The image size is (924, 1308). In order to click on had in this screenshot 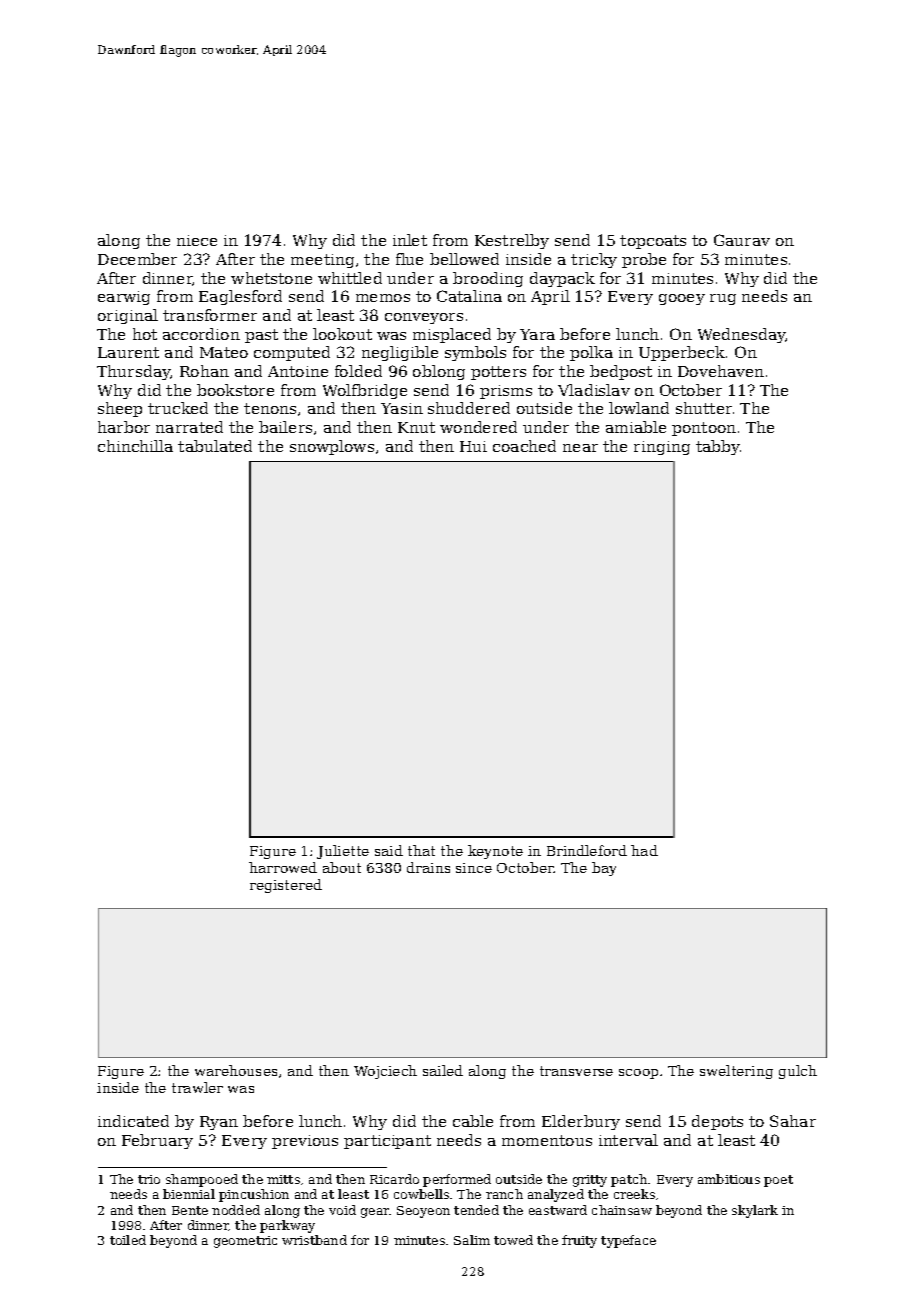, I will do `click(644, 850)`.
